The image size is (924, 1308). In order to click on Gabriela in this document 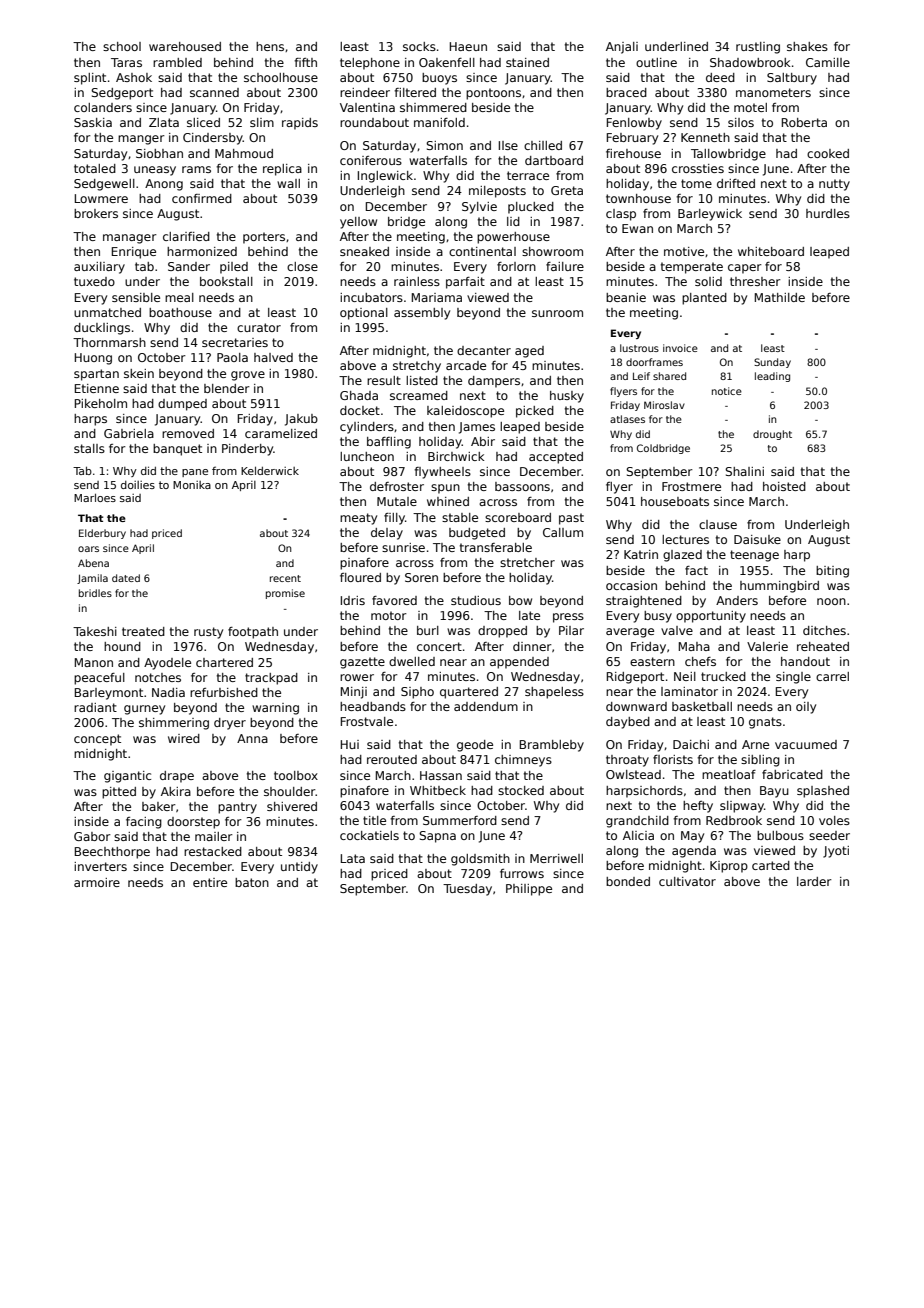, I will do `click(129, 433)`.
